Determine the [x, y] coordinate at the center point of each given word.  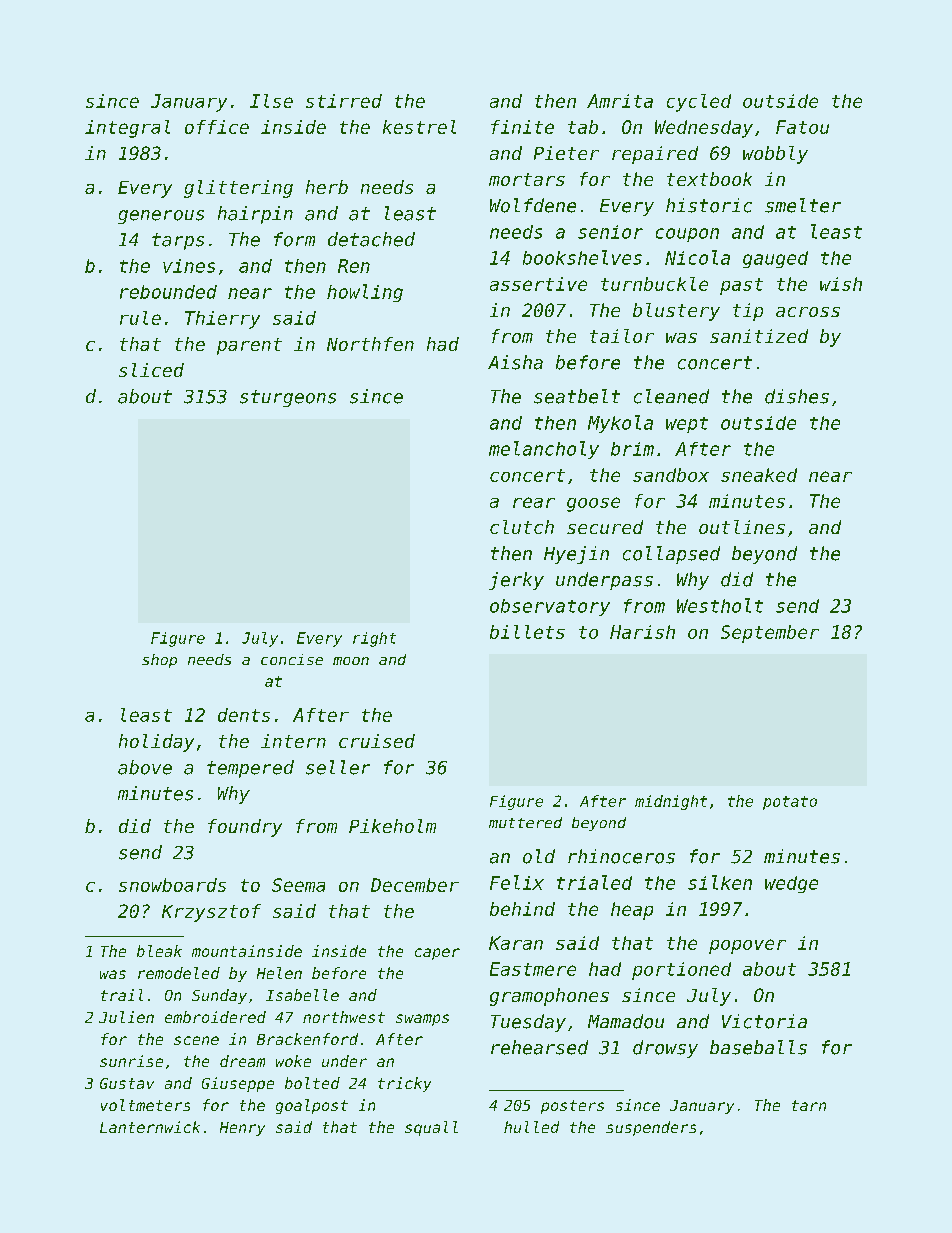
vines [189, 266]
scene [196, 1040]
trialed [594, 882]
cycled [699, 103]
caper [437, 954]
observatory [550, 607]
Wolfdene [533, 205]
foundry [245, 828]
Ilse [271, 101]
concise [292, 659]
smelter [803, 205]
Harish [642, 632]
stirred [344, 101]
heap [632, 911]
